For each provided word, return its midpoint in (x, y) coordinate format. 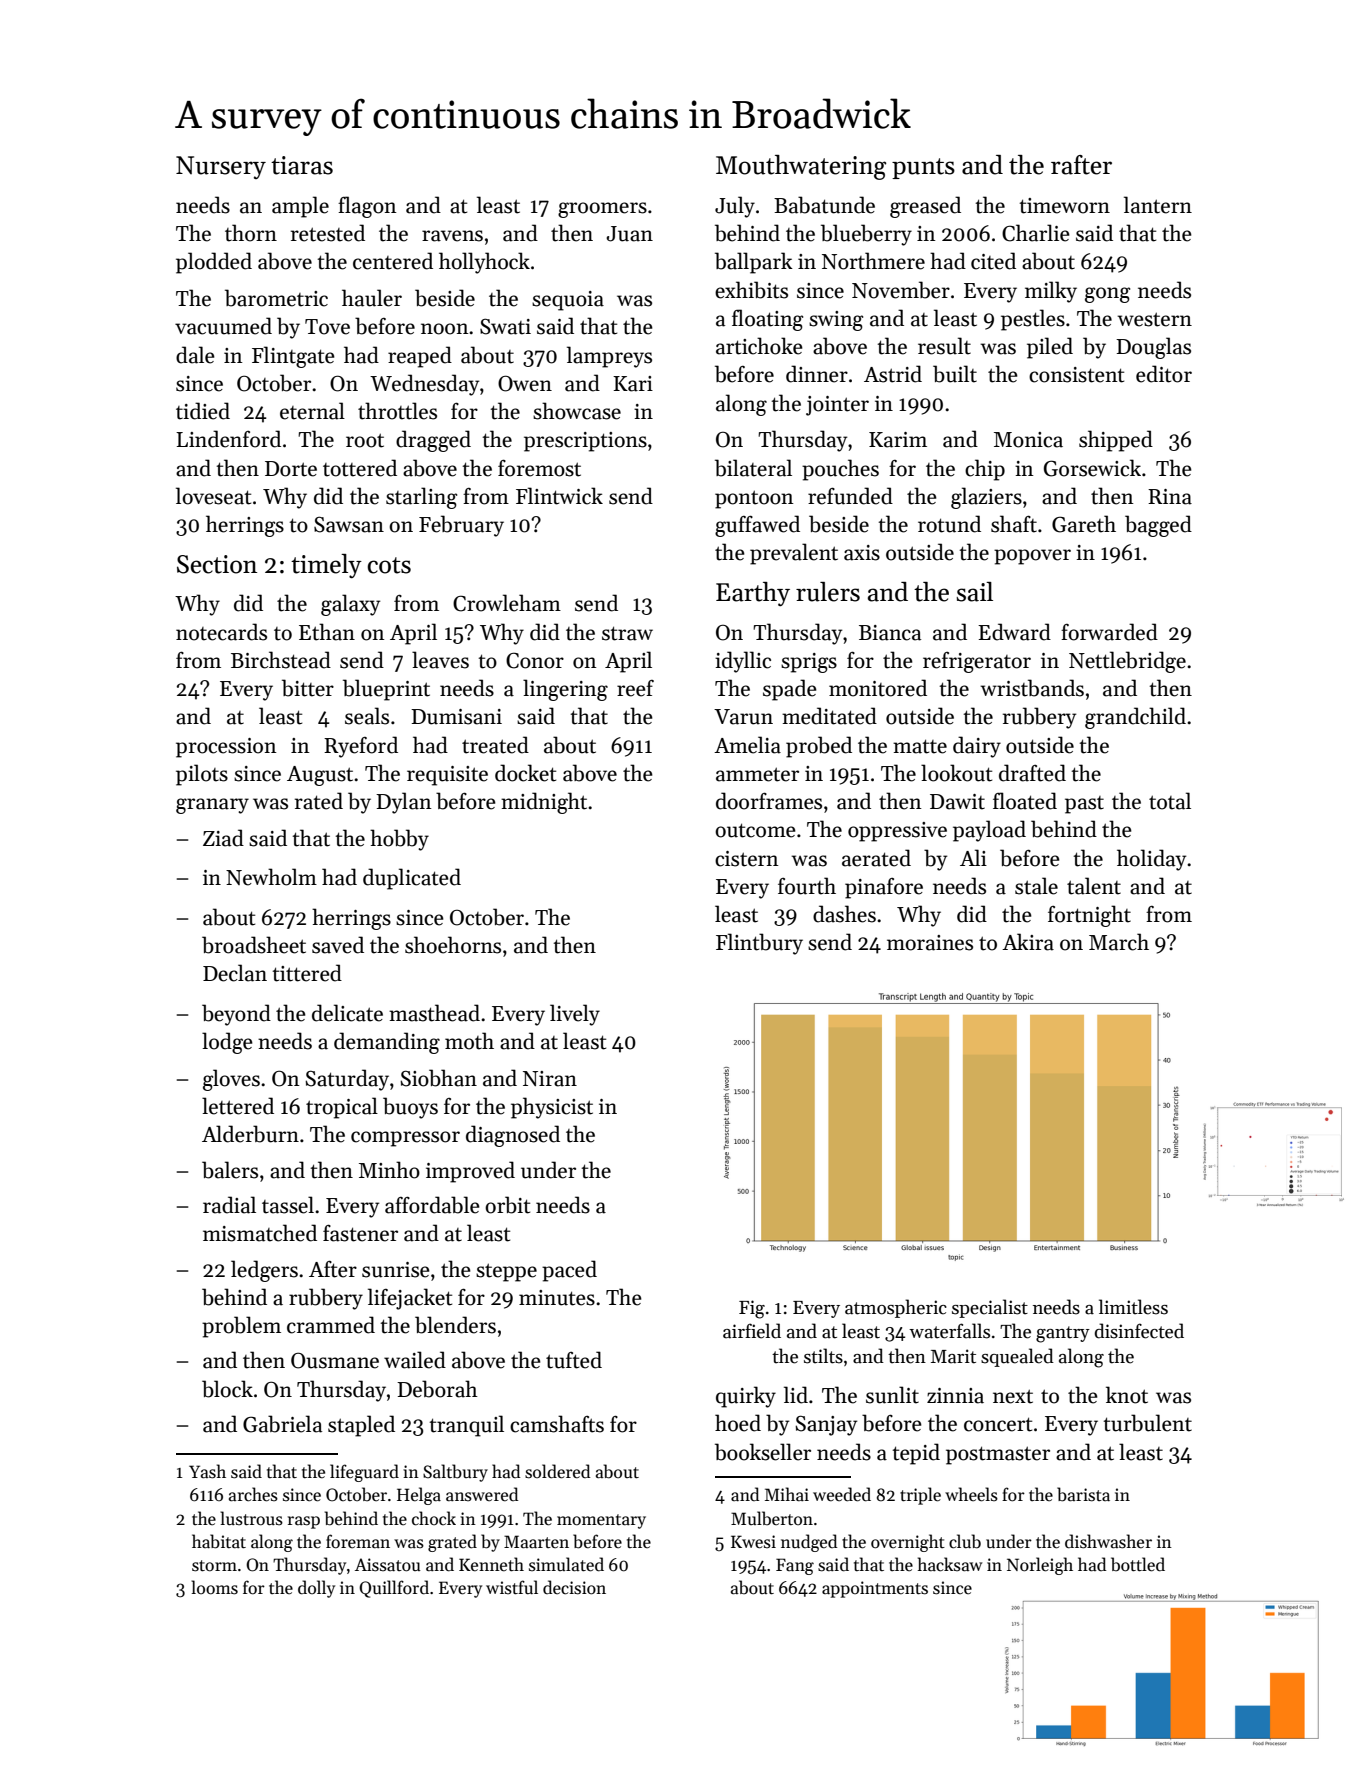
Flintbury (759, 944)
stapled (361, 1426)
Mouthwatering (801, 167)
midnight (544, 803)
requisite (447, 776)
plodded (214, 263)
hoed (738, 1423)
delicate (347, 1013)
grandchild (1135, 718)
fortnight (1089, 916)
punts (923, 168)
